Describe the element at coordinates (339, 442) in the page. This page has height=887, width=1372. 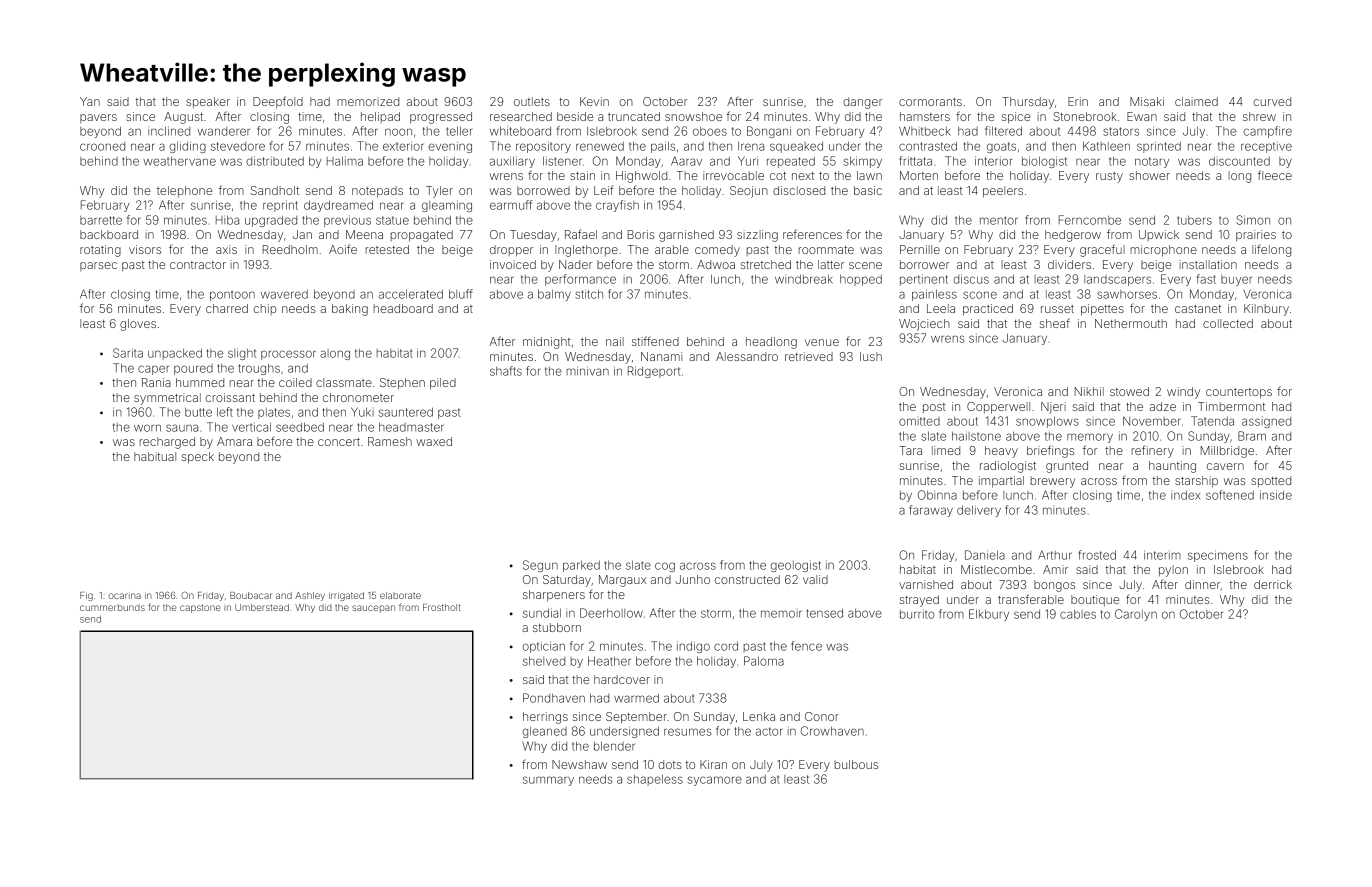
I see `concert` at that location.
